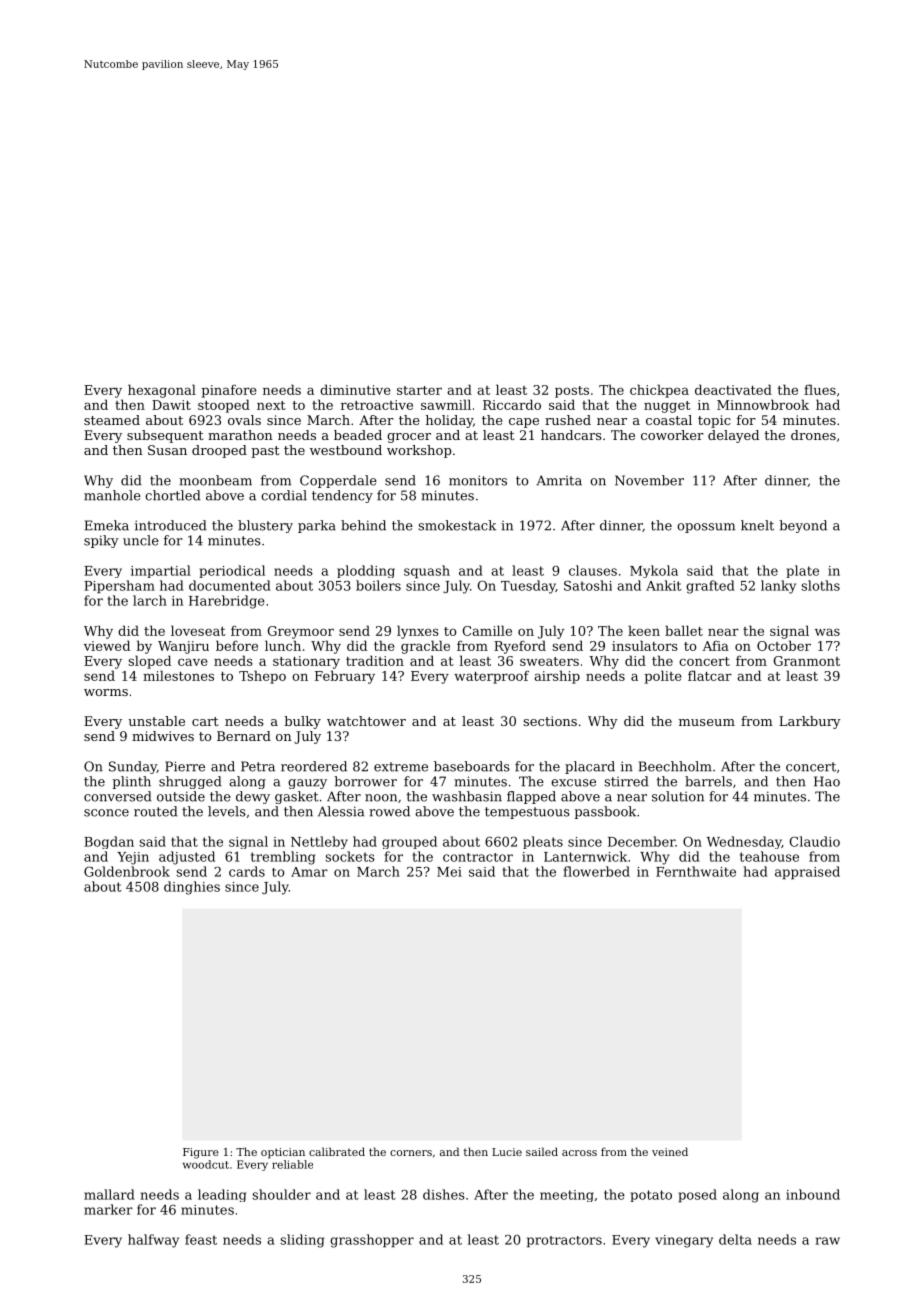  Describe the element at coordinates (596, 871) in the document. I see `flowerbed` at that location.
